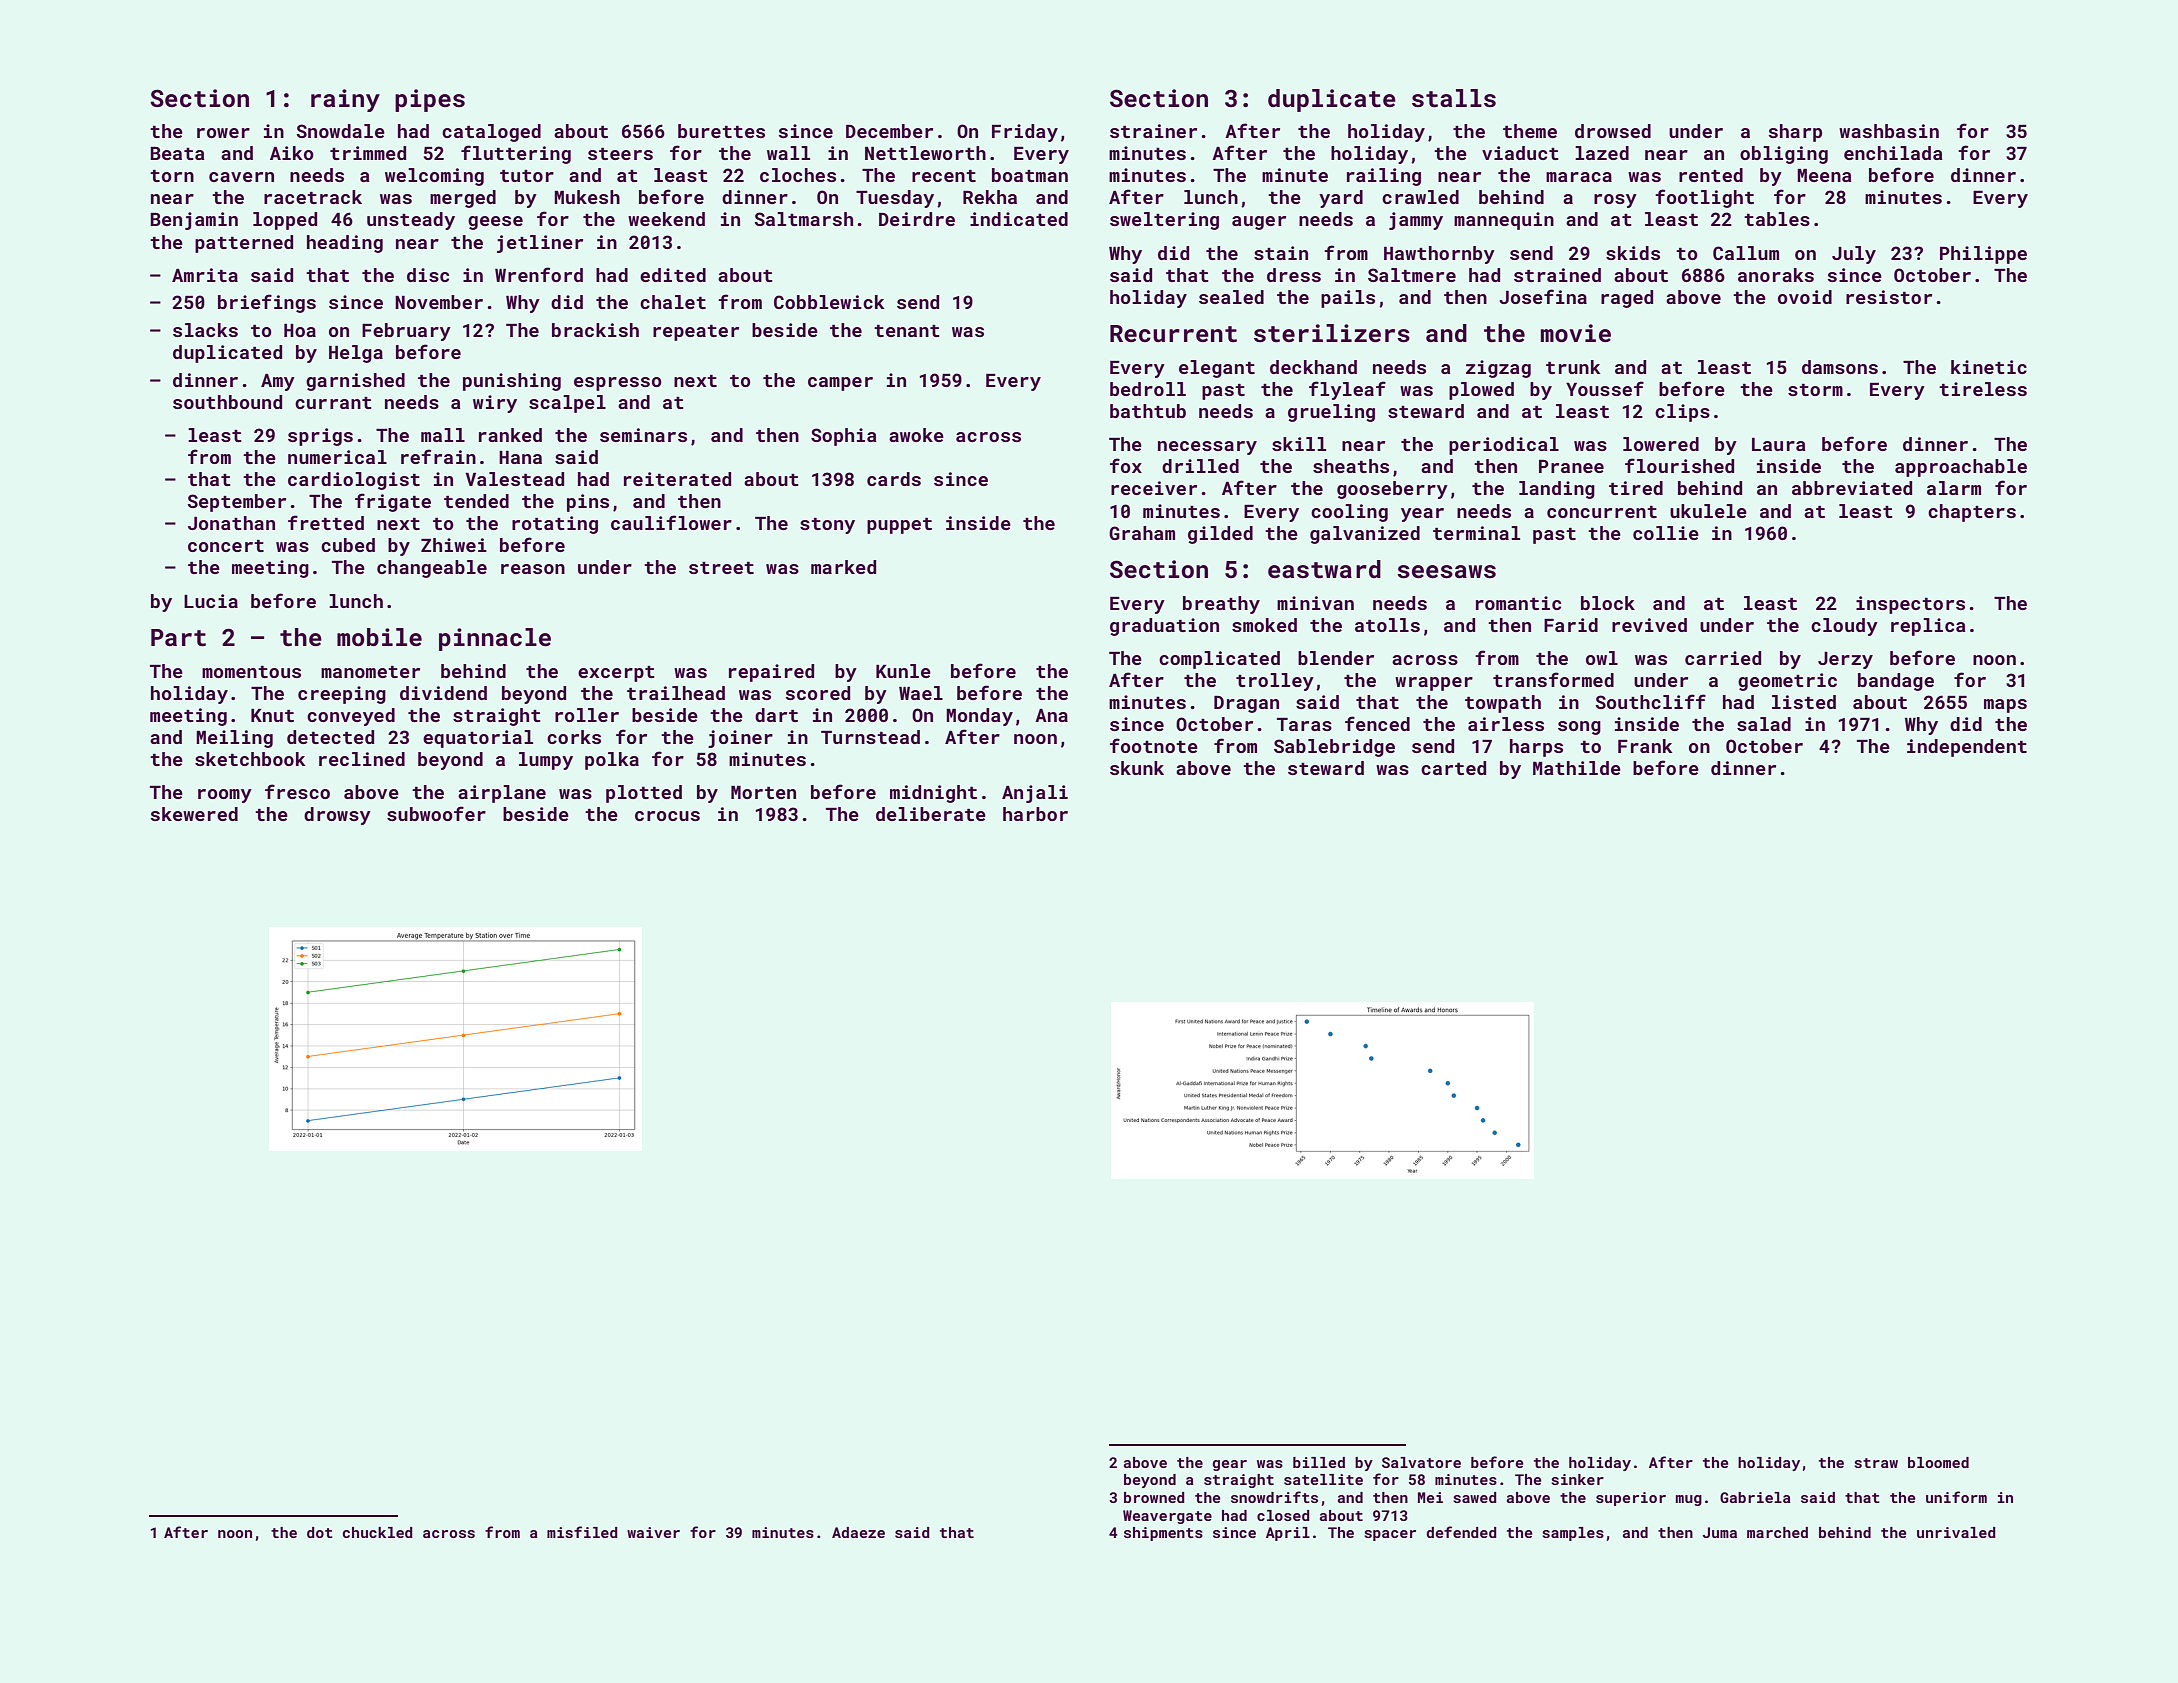  Describe the element at coordinates (211, 601) in the document. I see `Lucia` at that location.
